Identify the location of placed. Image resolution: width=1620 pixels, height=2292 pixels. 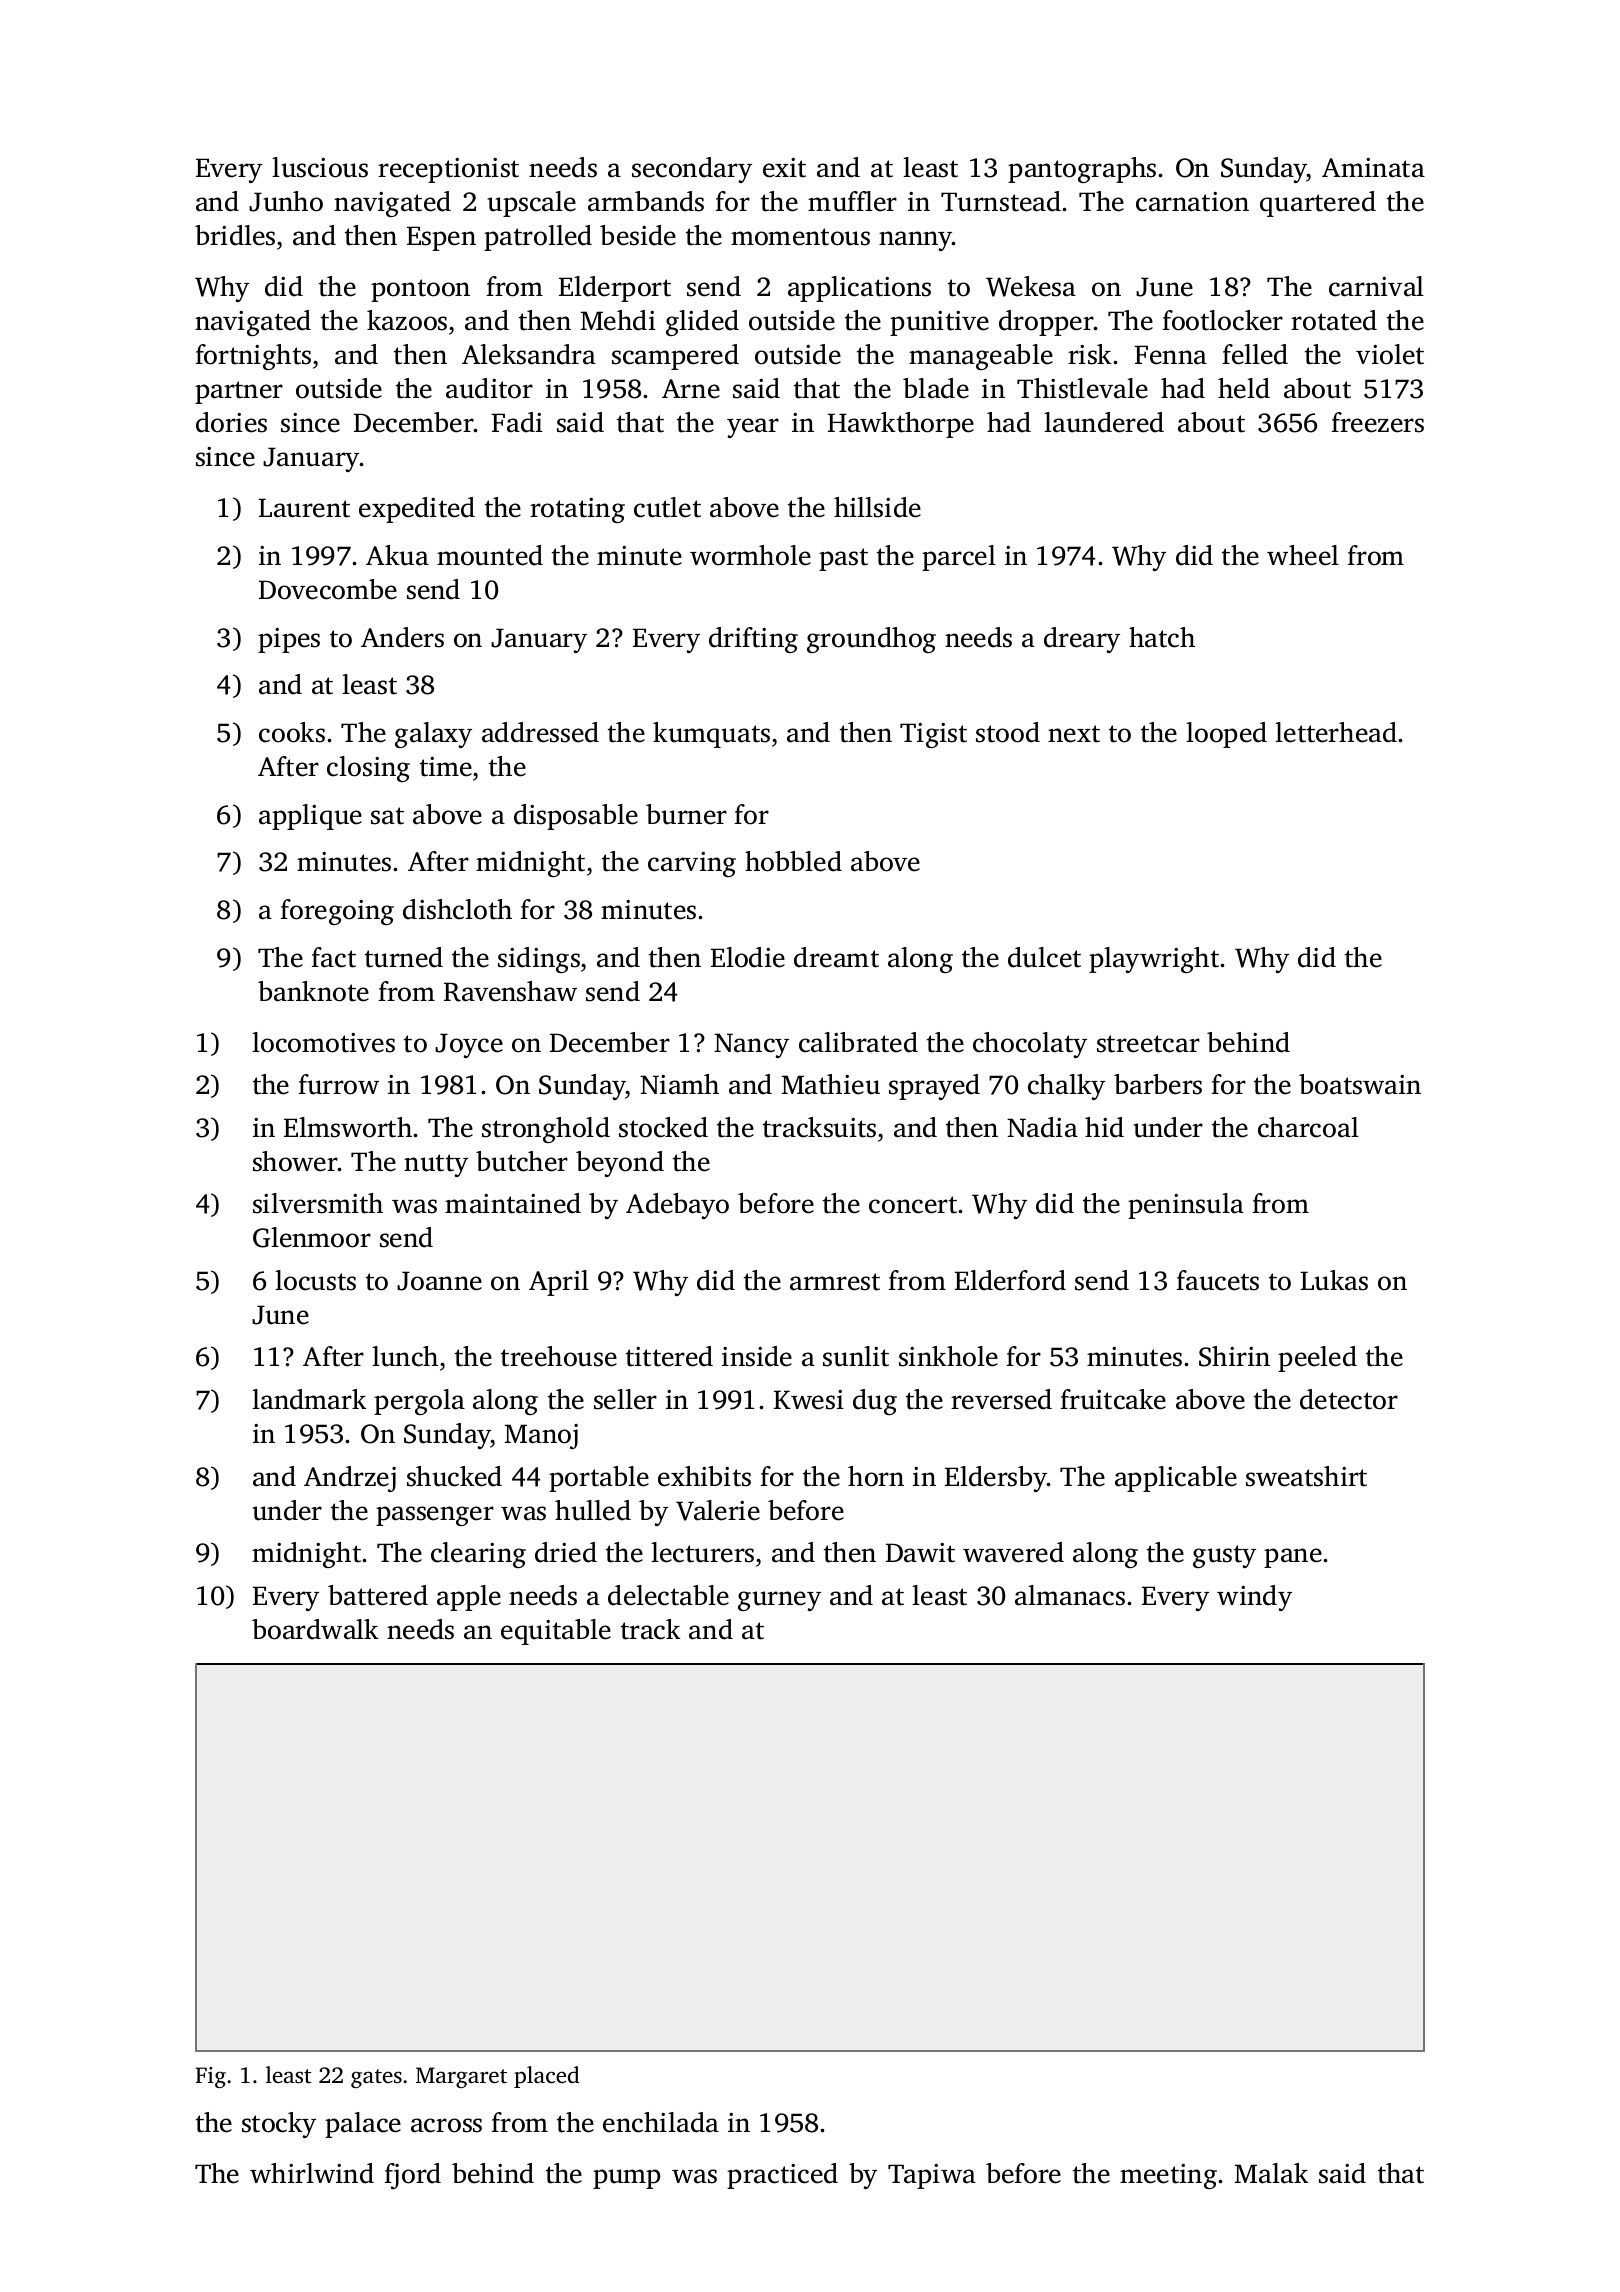
(547, 2077).
